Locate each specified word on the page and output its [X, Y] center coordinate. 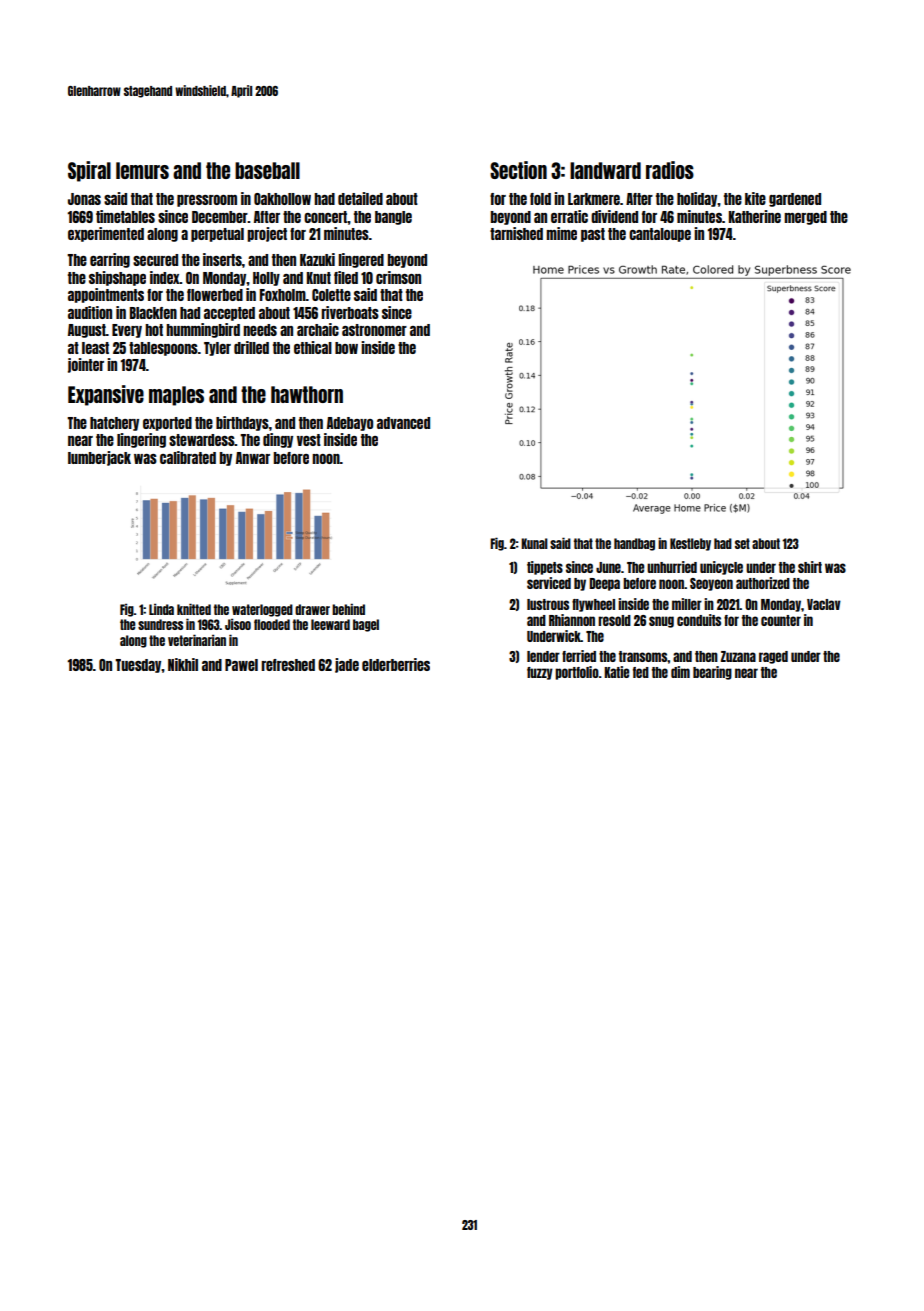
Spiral [89, 171]
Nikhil [183, 664]
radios [670, 170]
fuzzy [540, 673]
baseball [267, 170]
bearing [712, 673]
